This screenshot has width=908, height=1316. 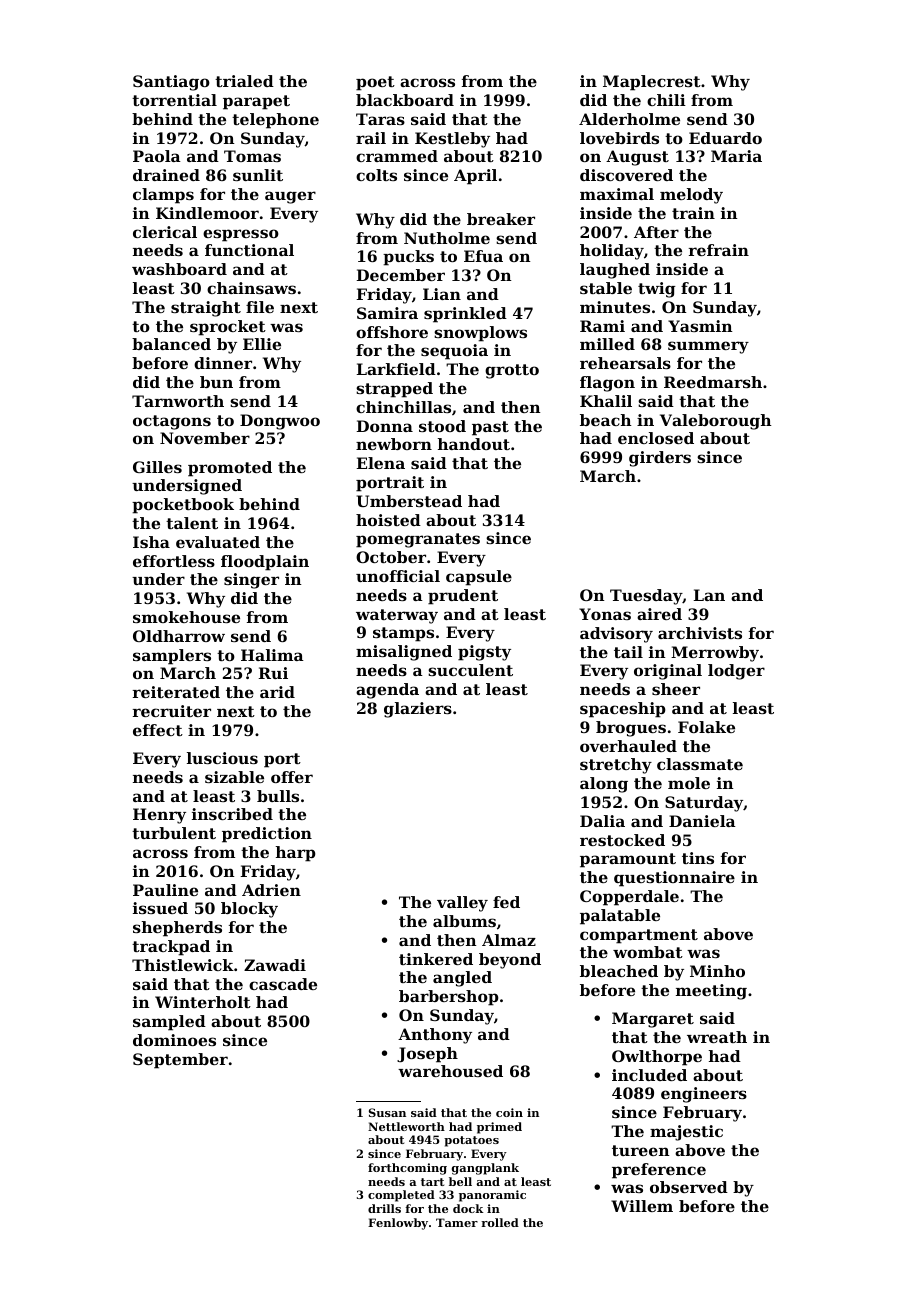 What do you see at coordinates (384, 1208) in the screenshot?
I see `drills` at bounding box center [384, 1208].
